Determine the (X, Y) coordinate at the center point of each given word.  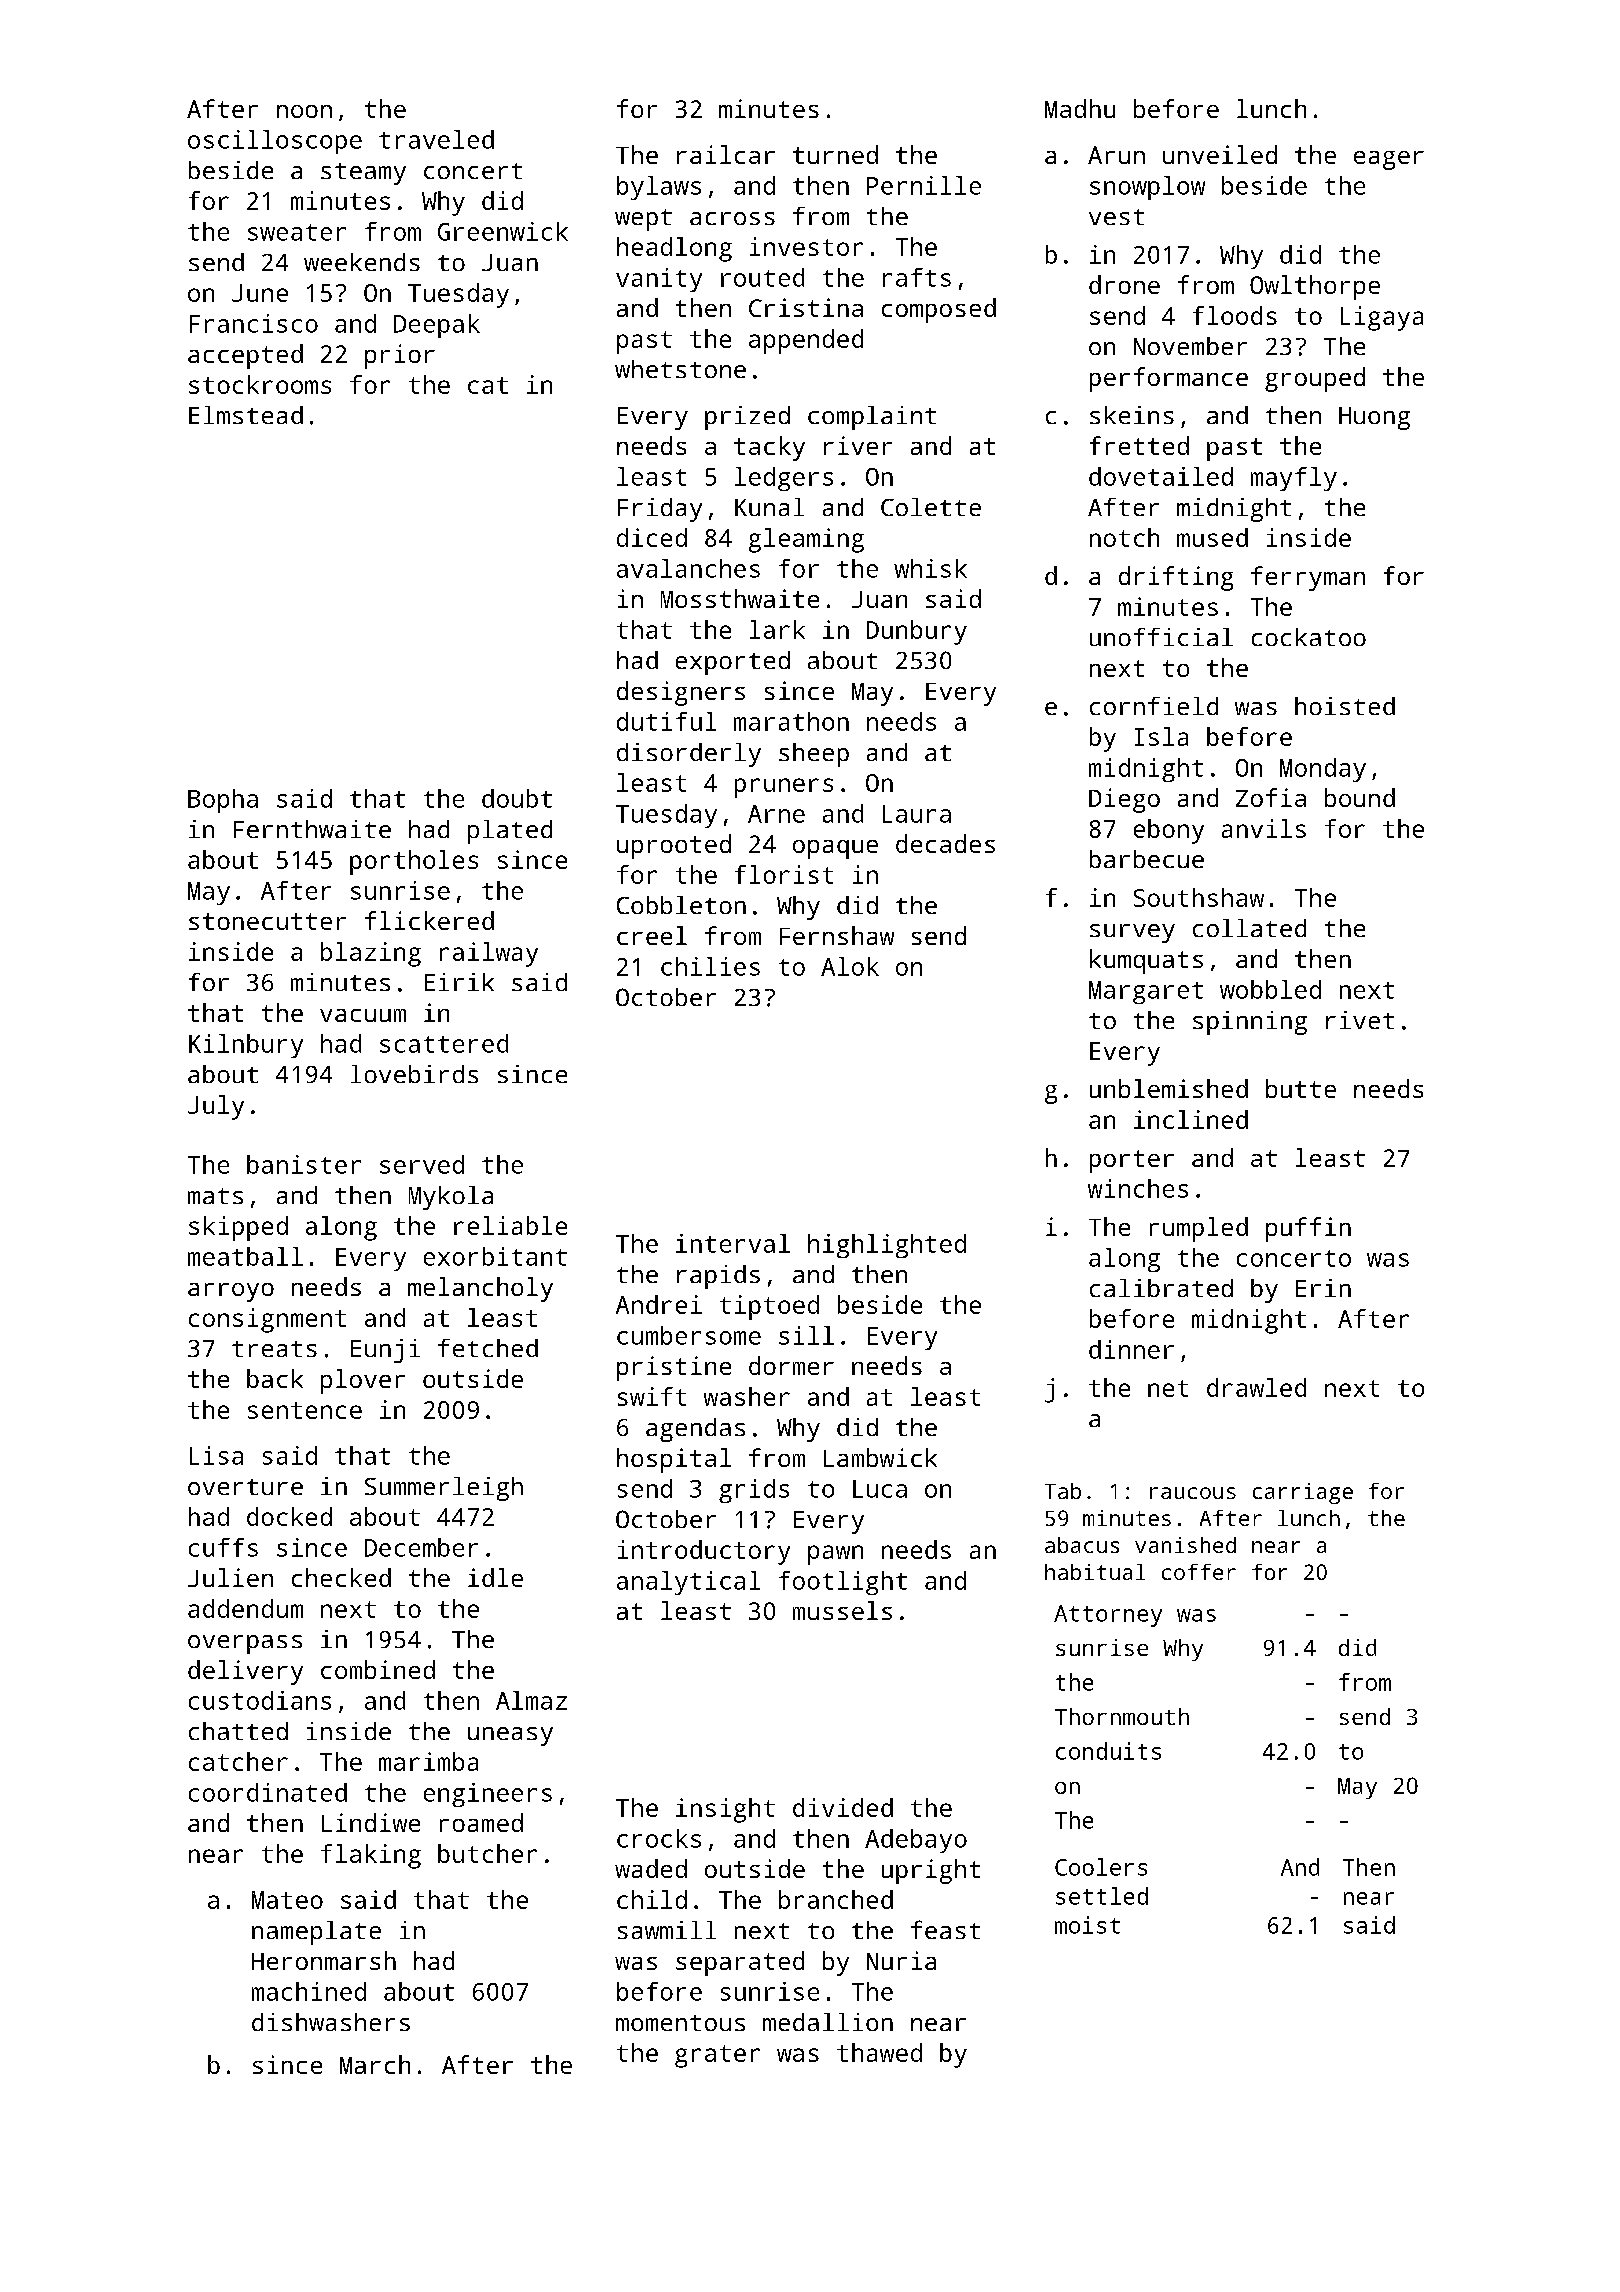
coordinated (268, 1792)
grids (754, 1491)
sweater (297, 232)
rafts (917, 277)
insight (725, 1810)
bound (1360, 797)
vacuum (363, 1015)
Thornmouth (1122, 1716)
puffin (1308, 1229)
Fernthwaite (312, 829)
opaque (835, 849)
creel (652, 935)
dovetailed (1161, 476)
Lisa (216, 1455)
